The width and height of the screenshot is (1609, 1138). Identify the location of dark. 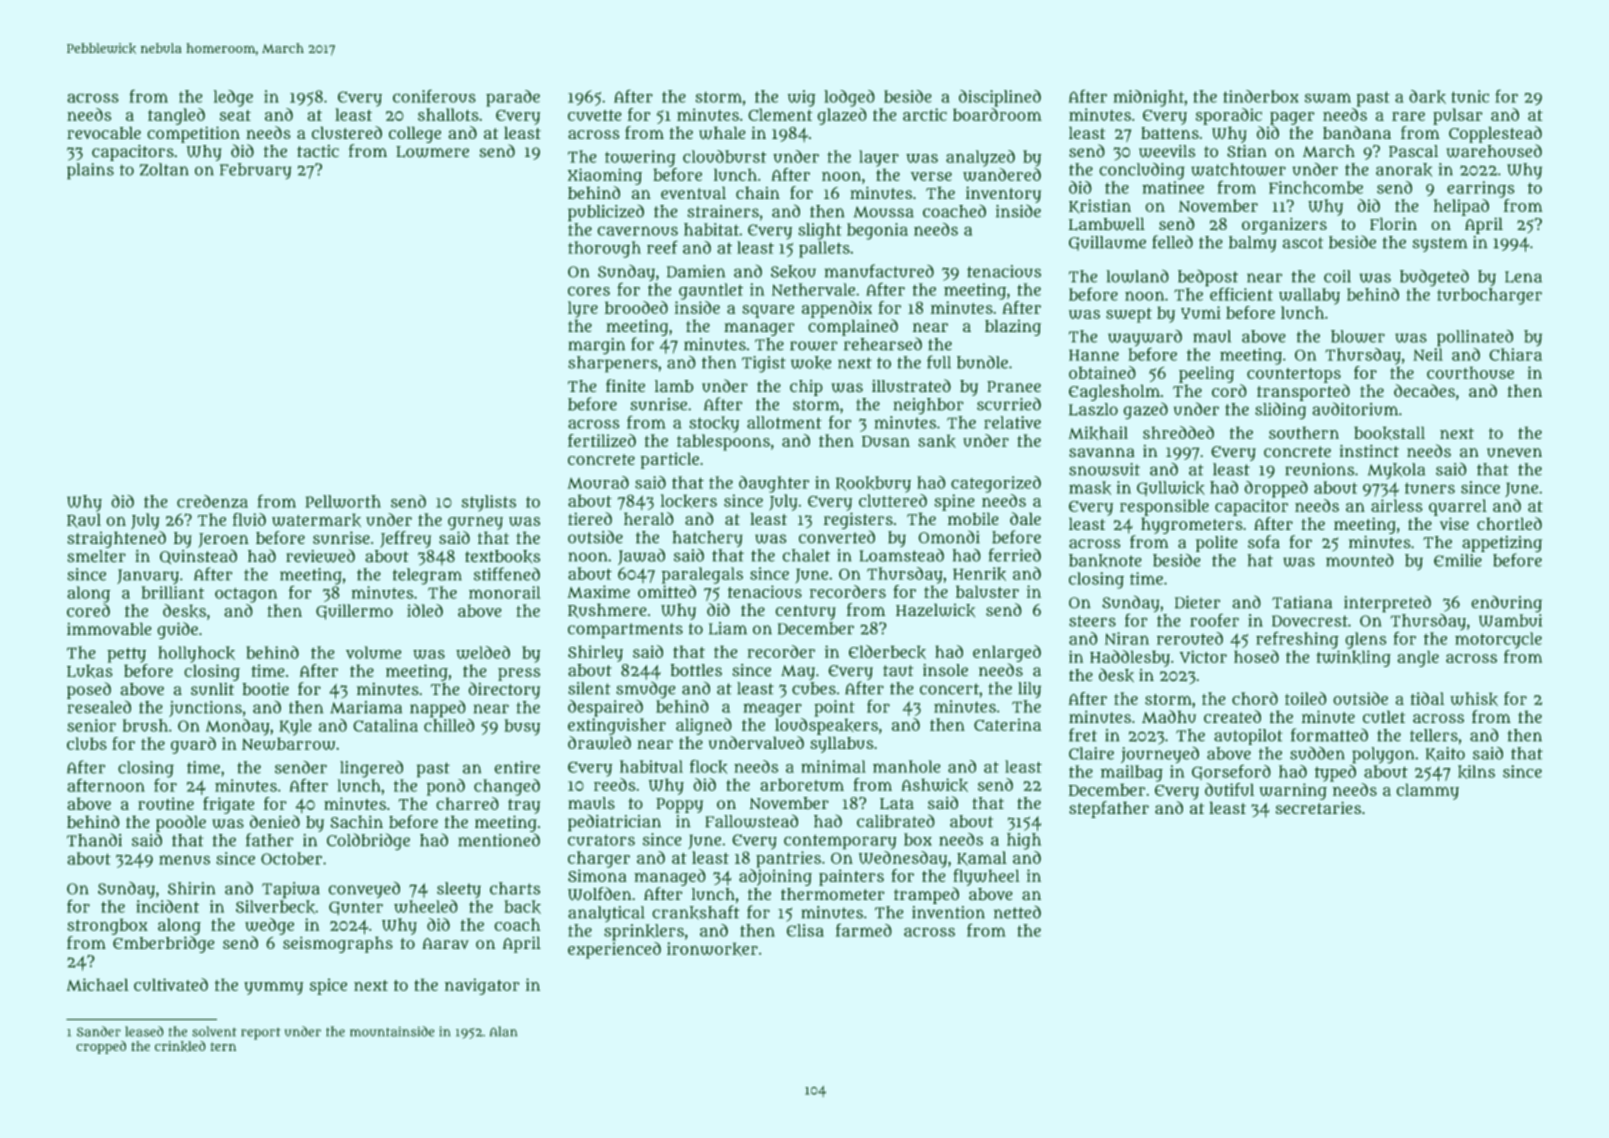
(1427, 97).
